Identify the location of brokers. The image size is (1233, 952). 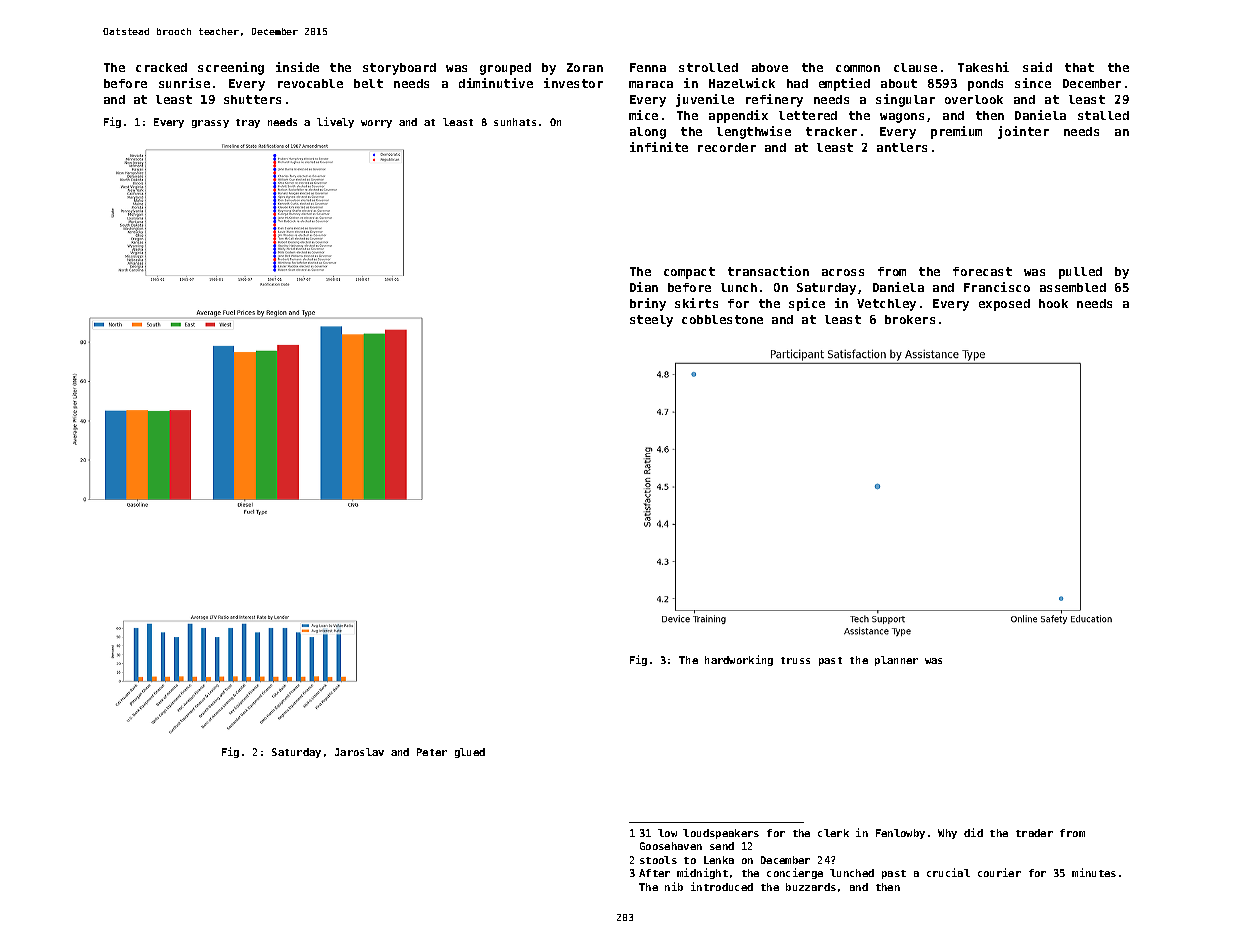
(910, 319).
